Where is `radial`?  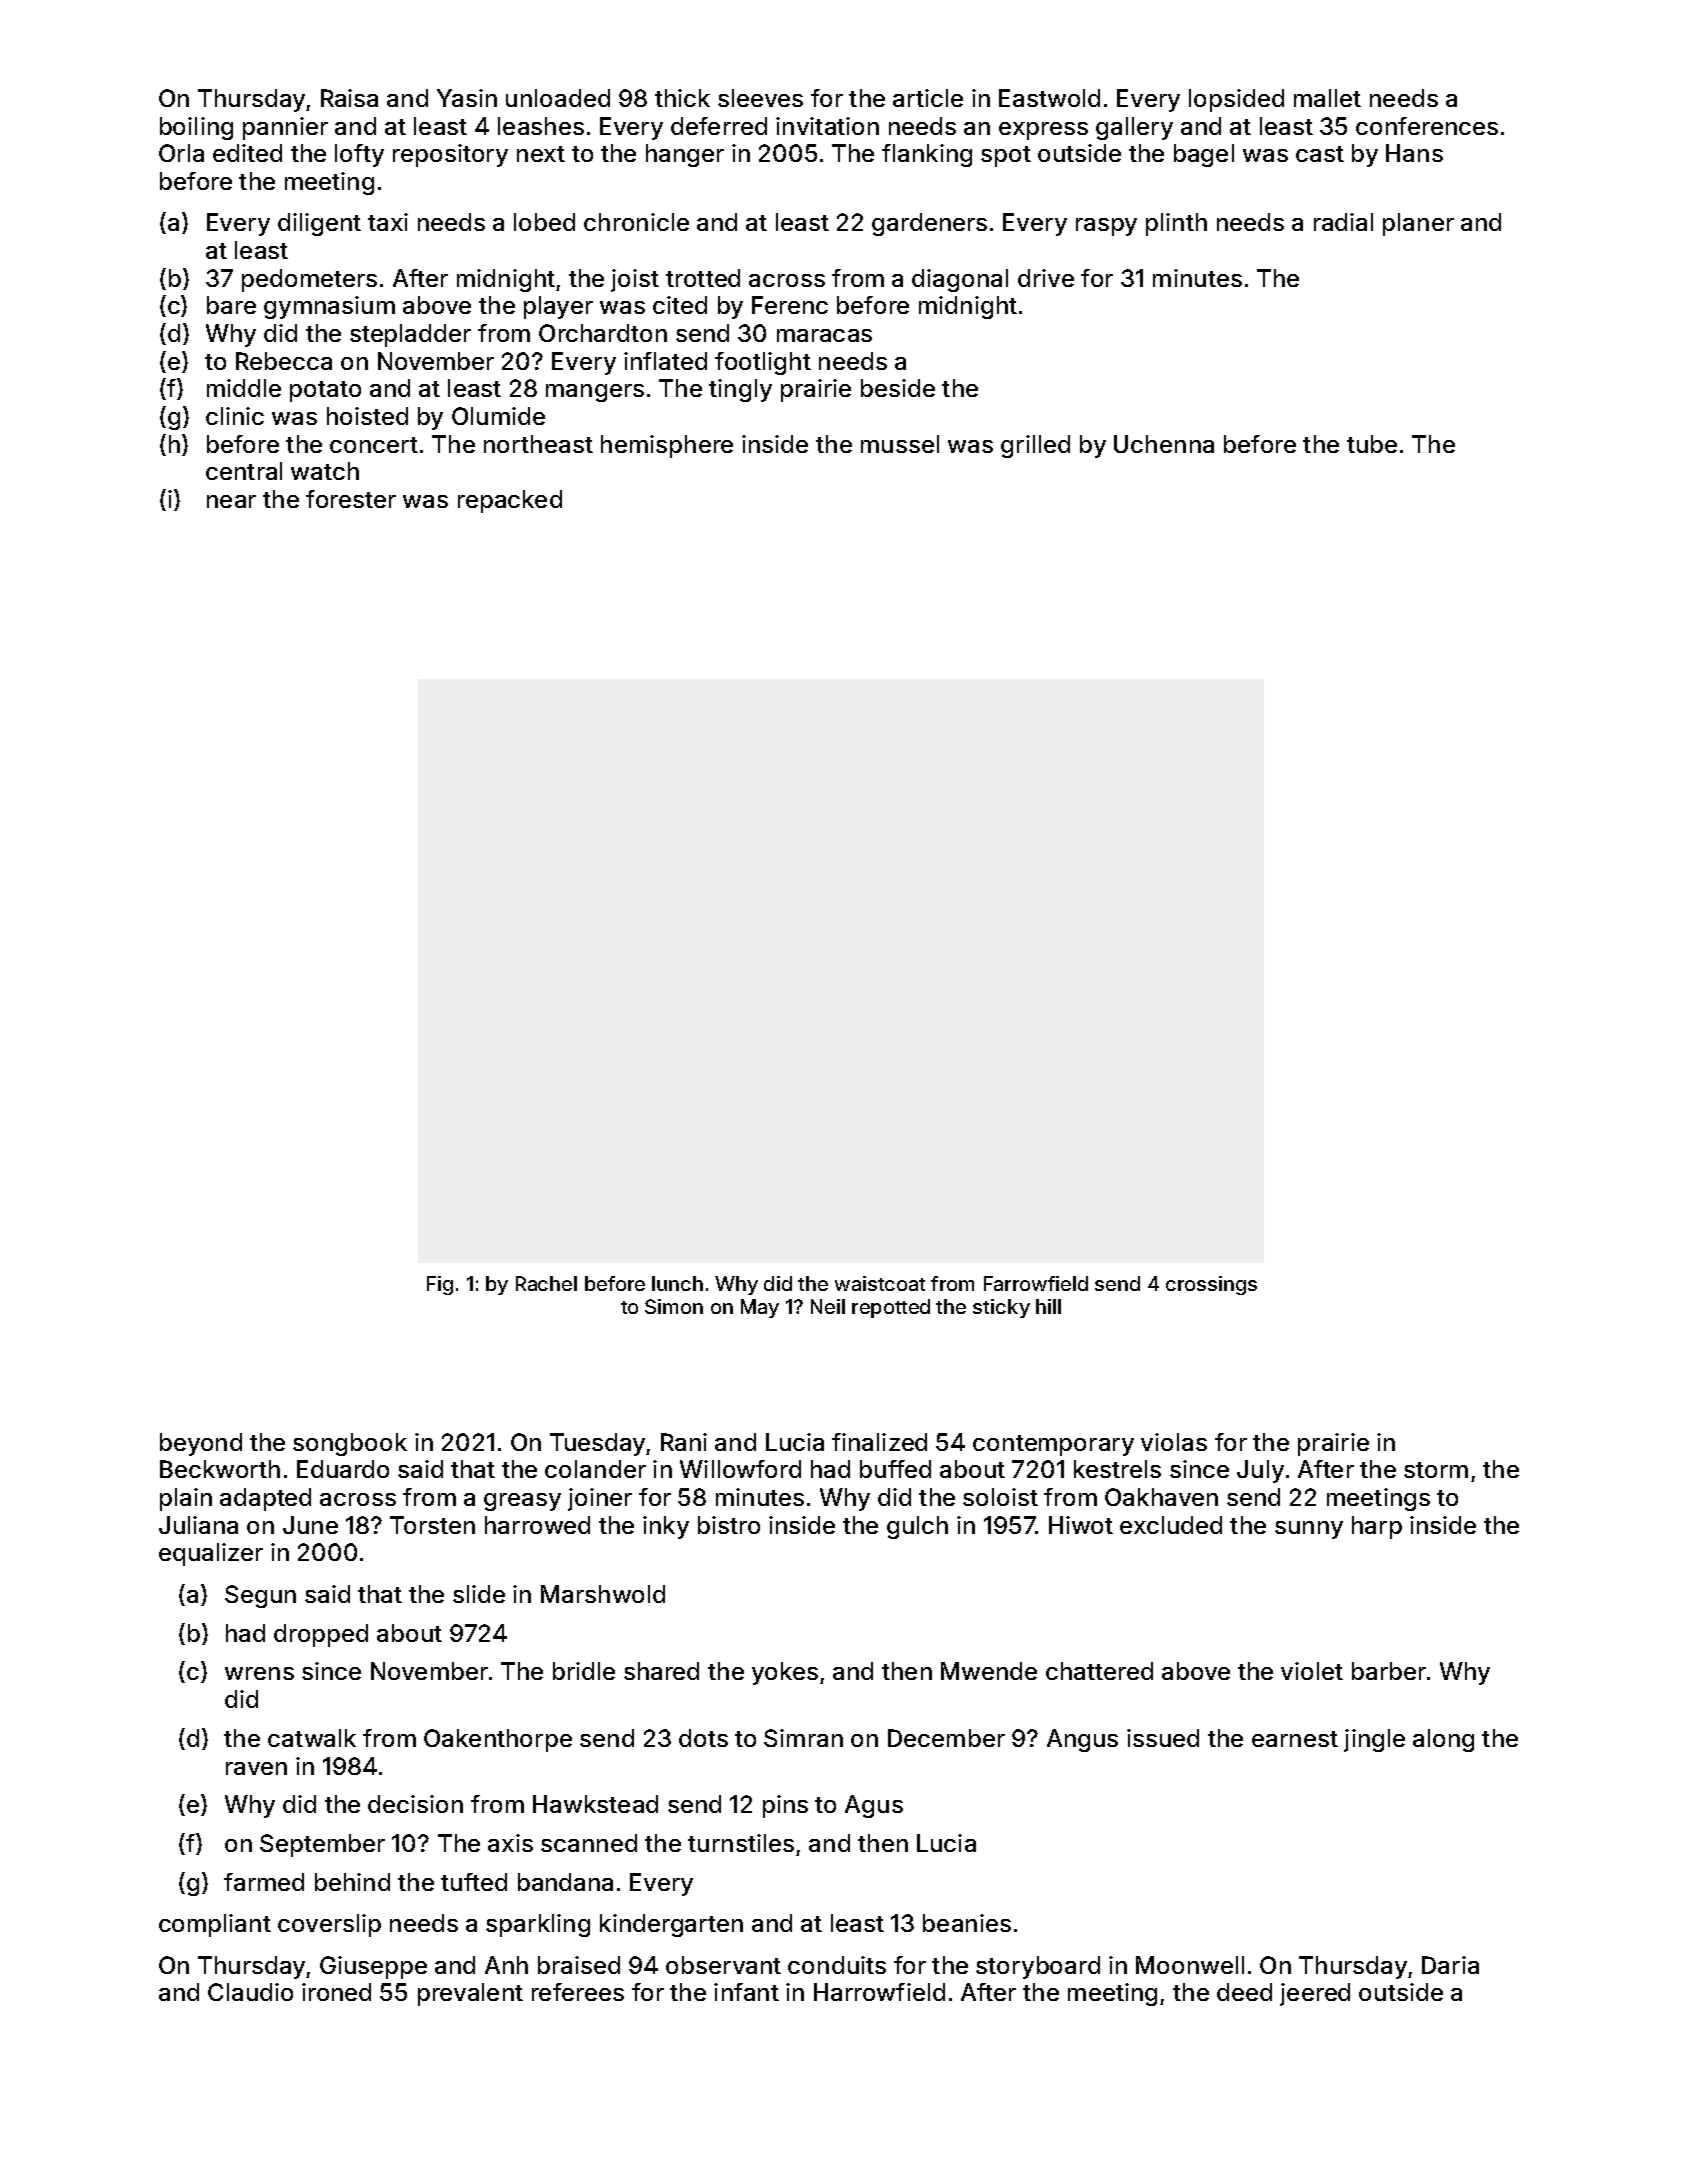 radial is located at coordinates (1343, 222).
